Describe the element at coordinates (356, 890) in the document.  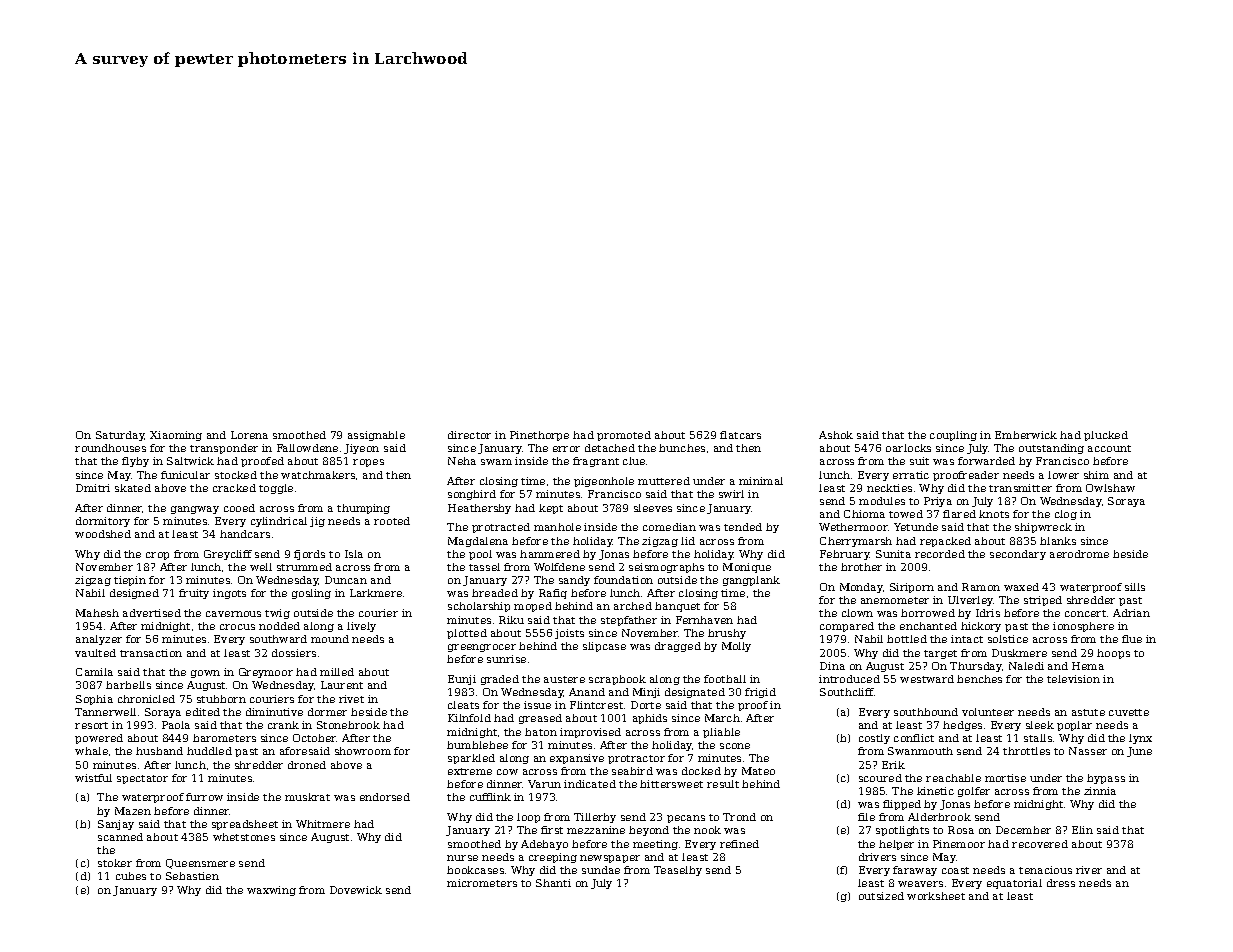
I see `Dovewick` at that location.
